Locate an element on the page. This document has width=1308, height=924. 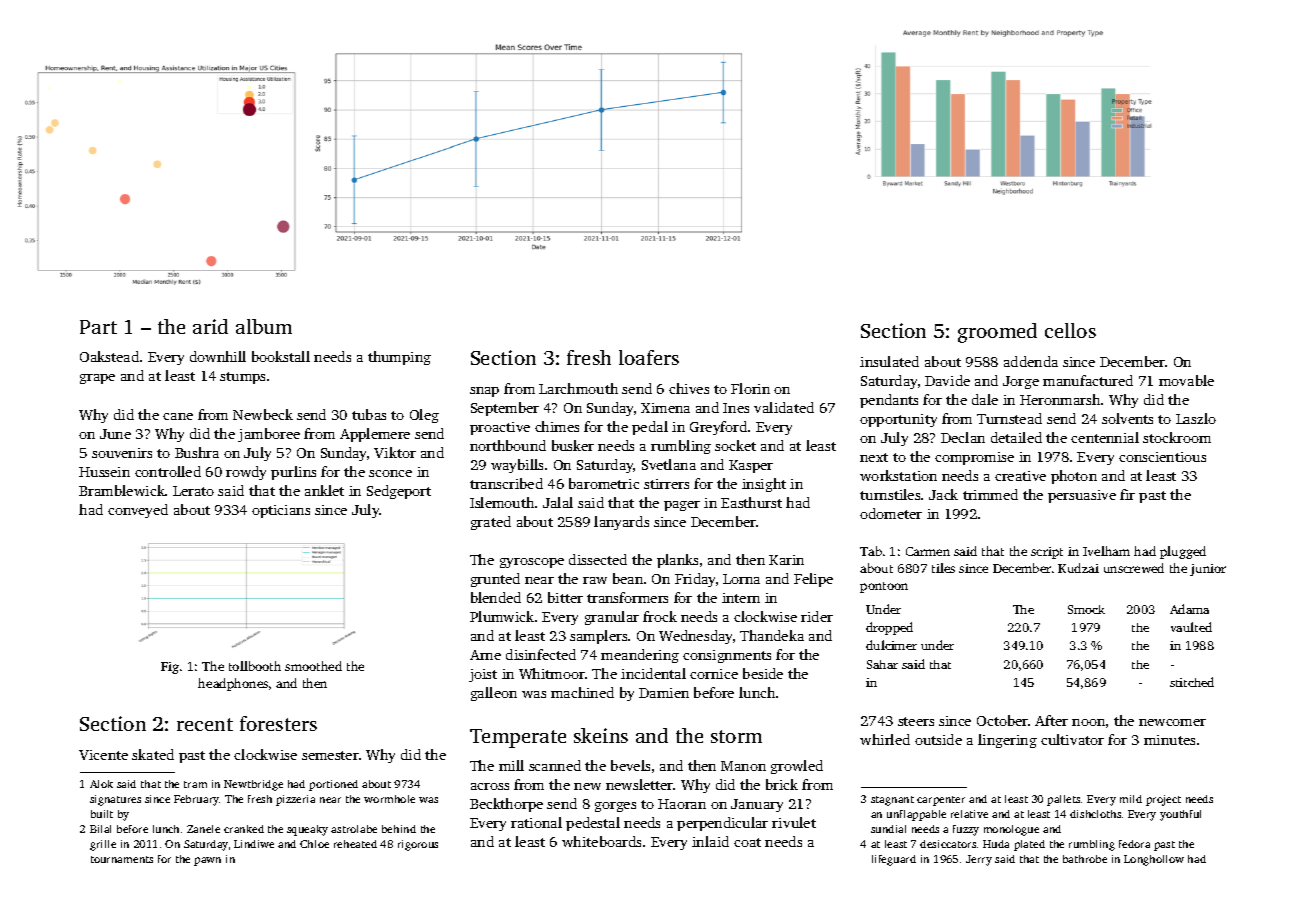
samplers is located at coordinates (598, 637).
